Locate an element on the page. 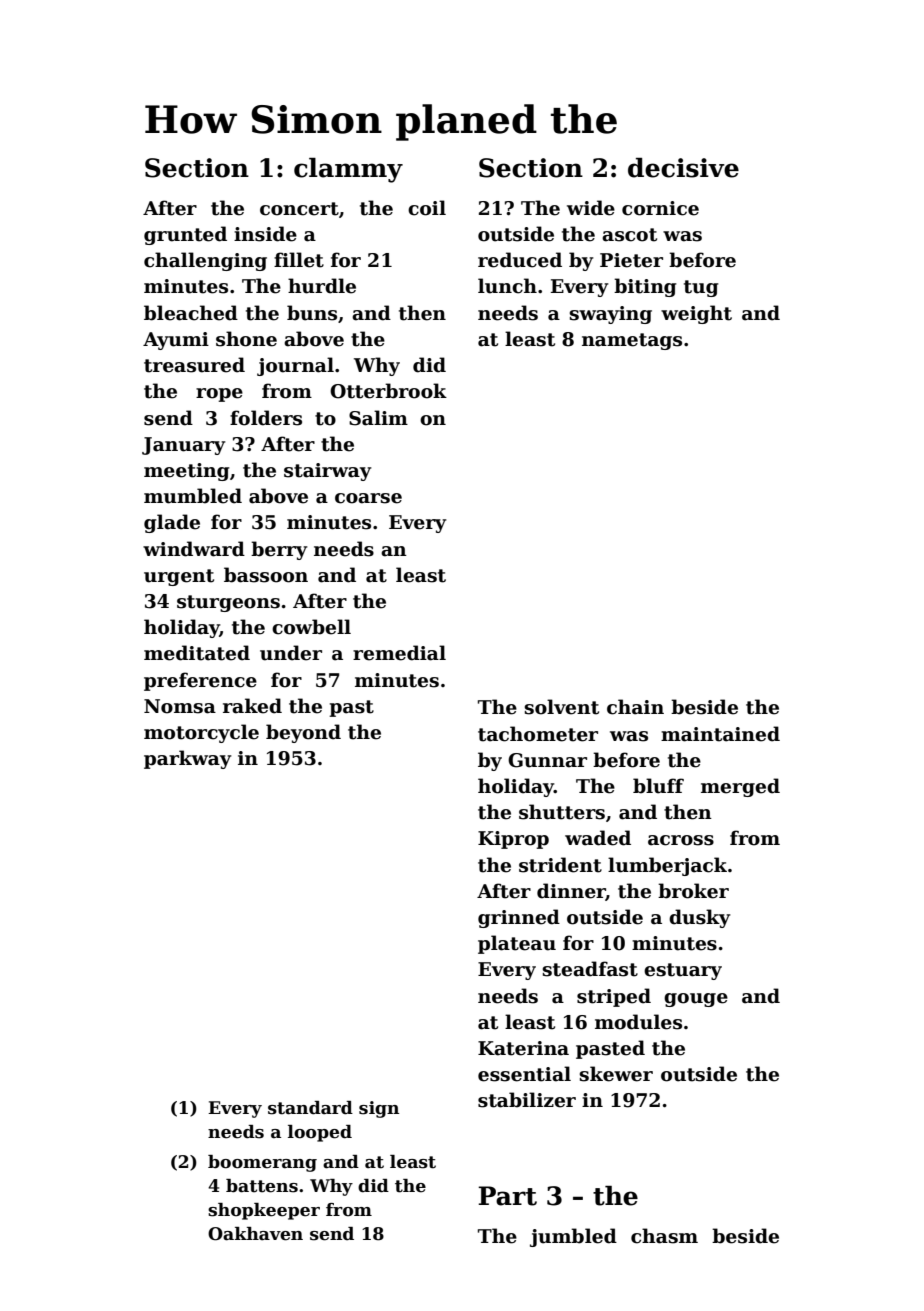  concert is located at coordinates (299, 209).
